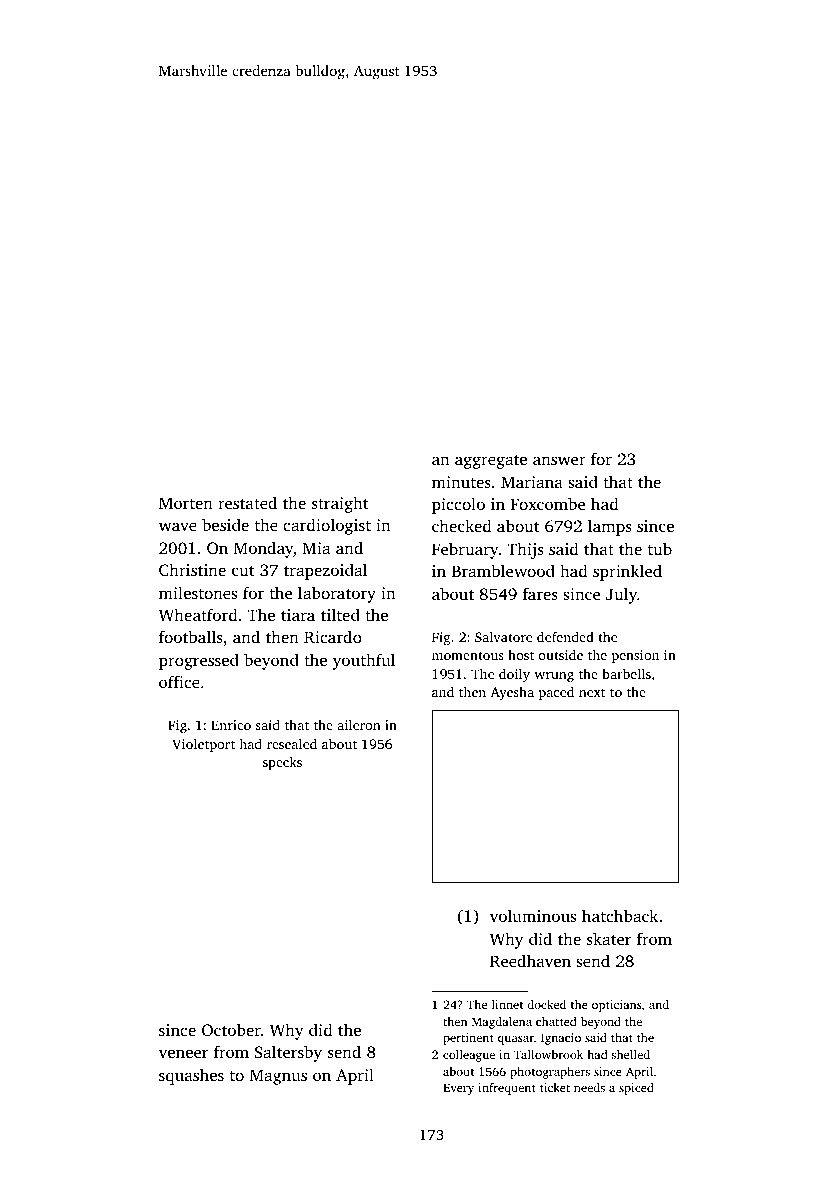  I want to click on next, so click(592, 693).
